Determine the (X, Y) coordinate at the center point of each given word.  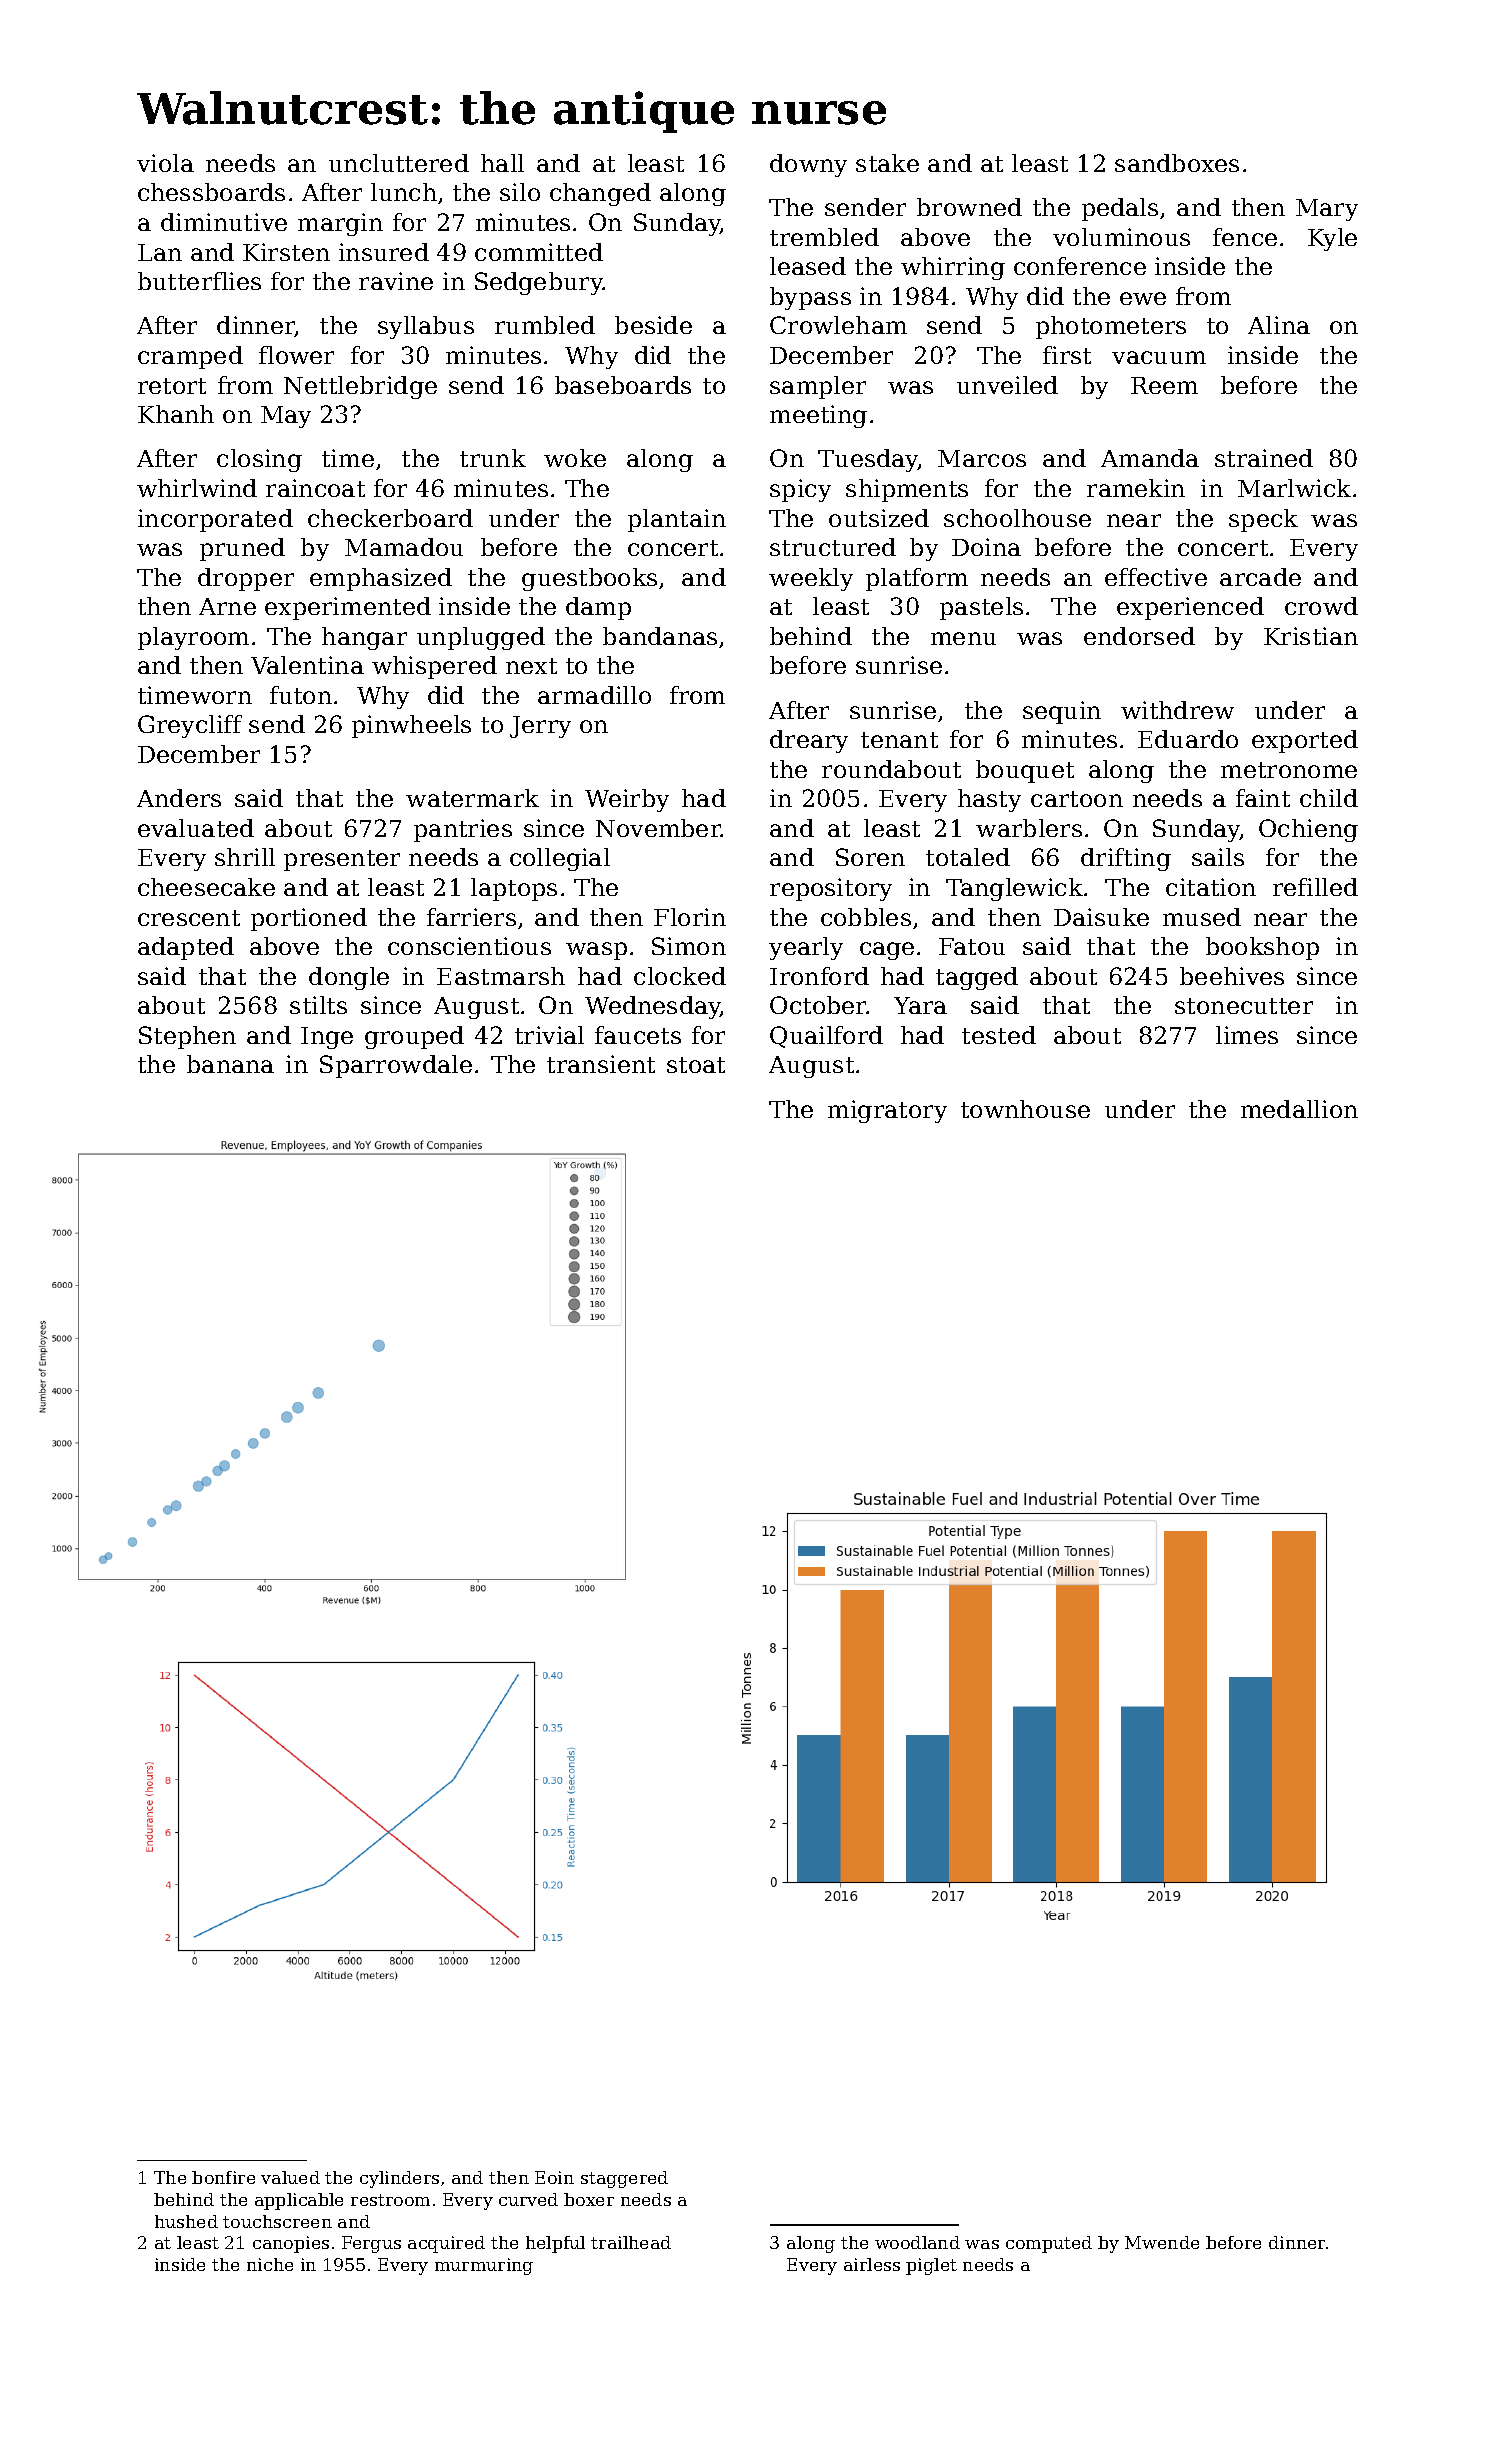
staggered (624, 2179)
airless (872, 2264)
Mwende (1162, 2242)
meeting (818, 416)
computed (1049, 2244)
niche (270, 2264)
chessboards (211, 192)
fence (1245, 237)
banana (230, 1064)
